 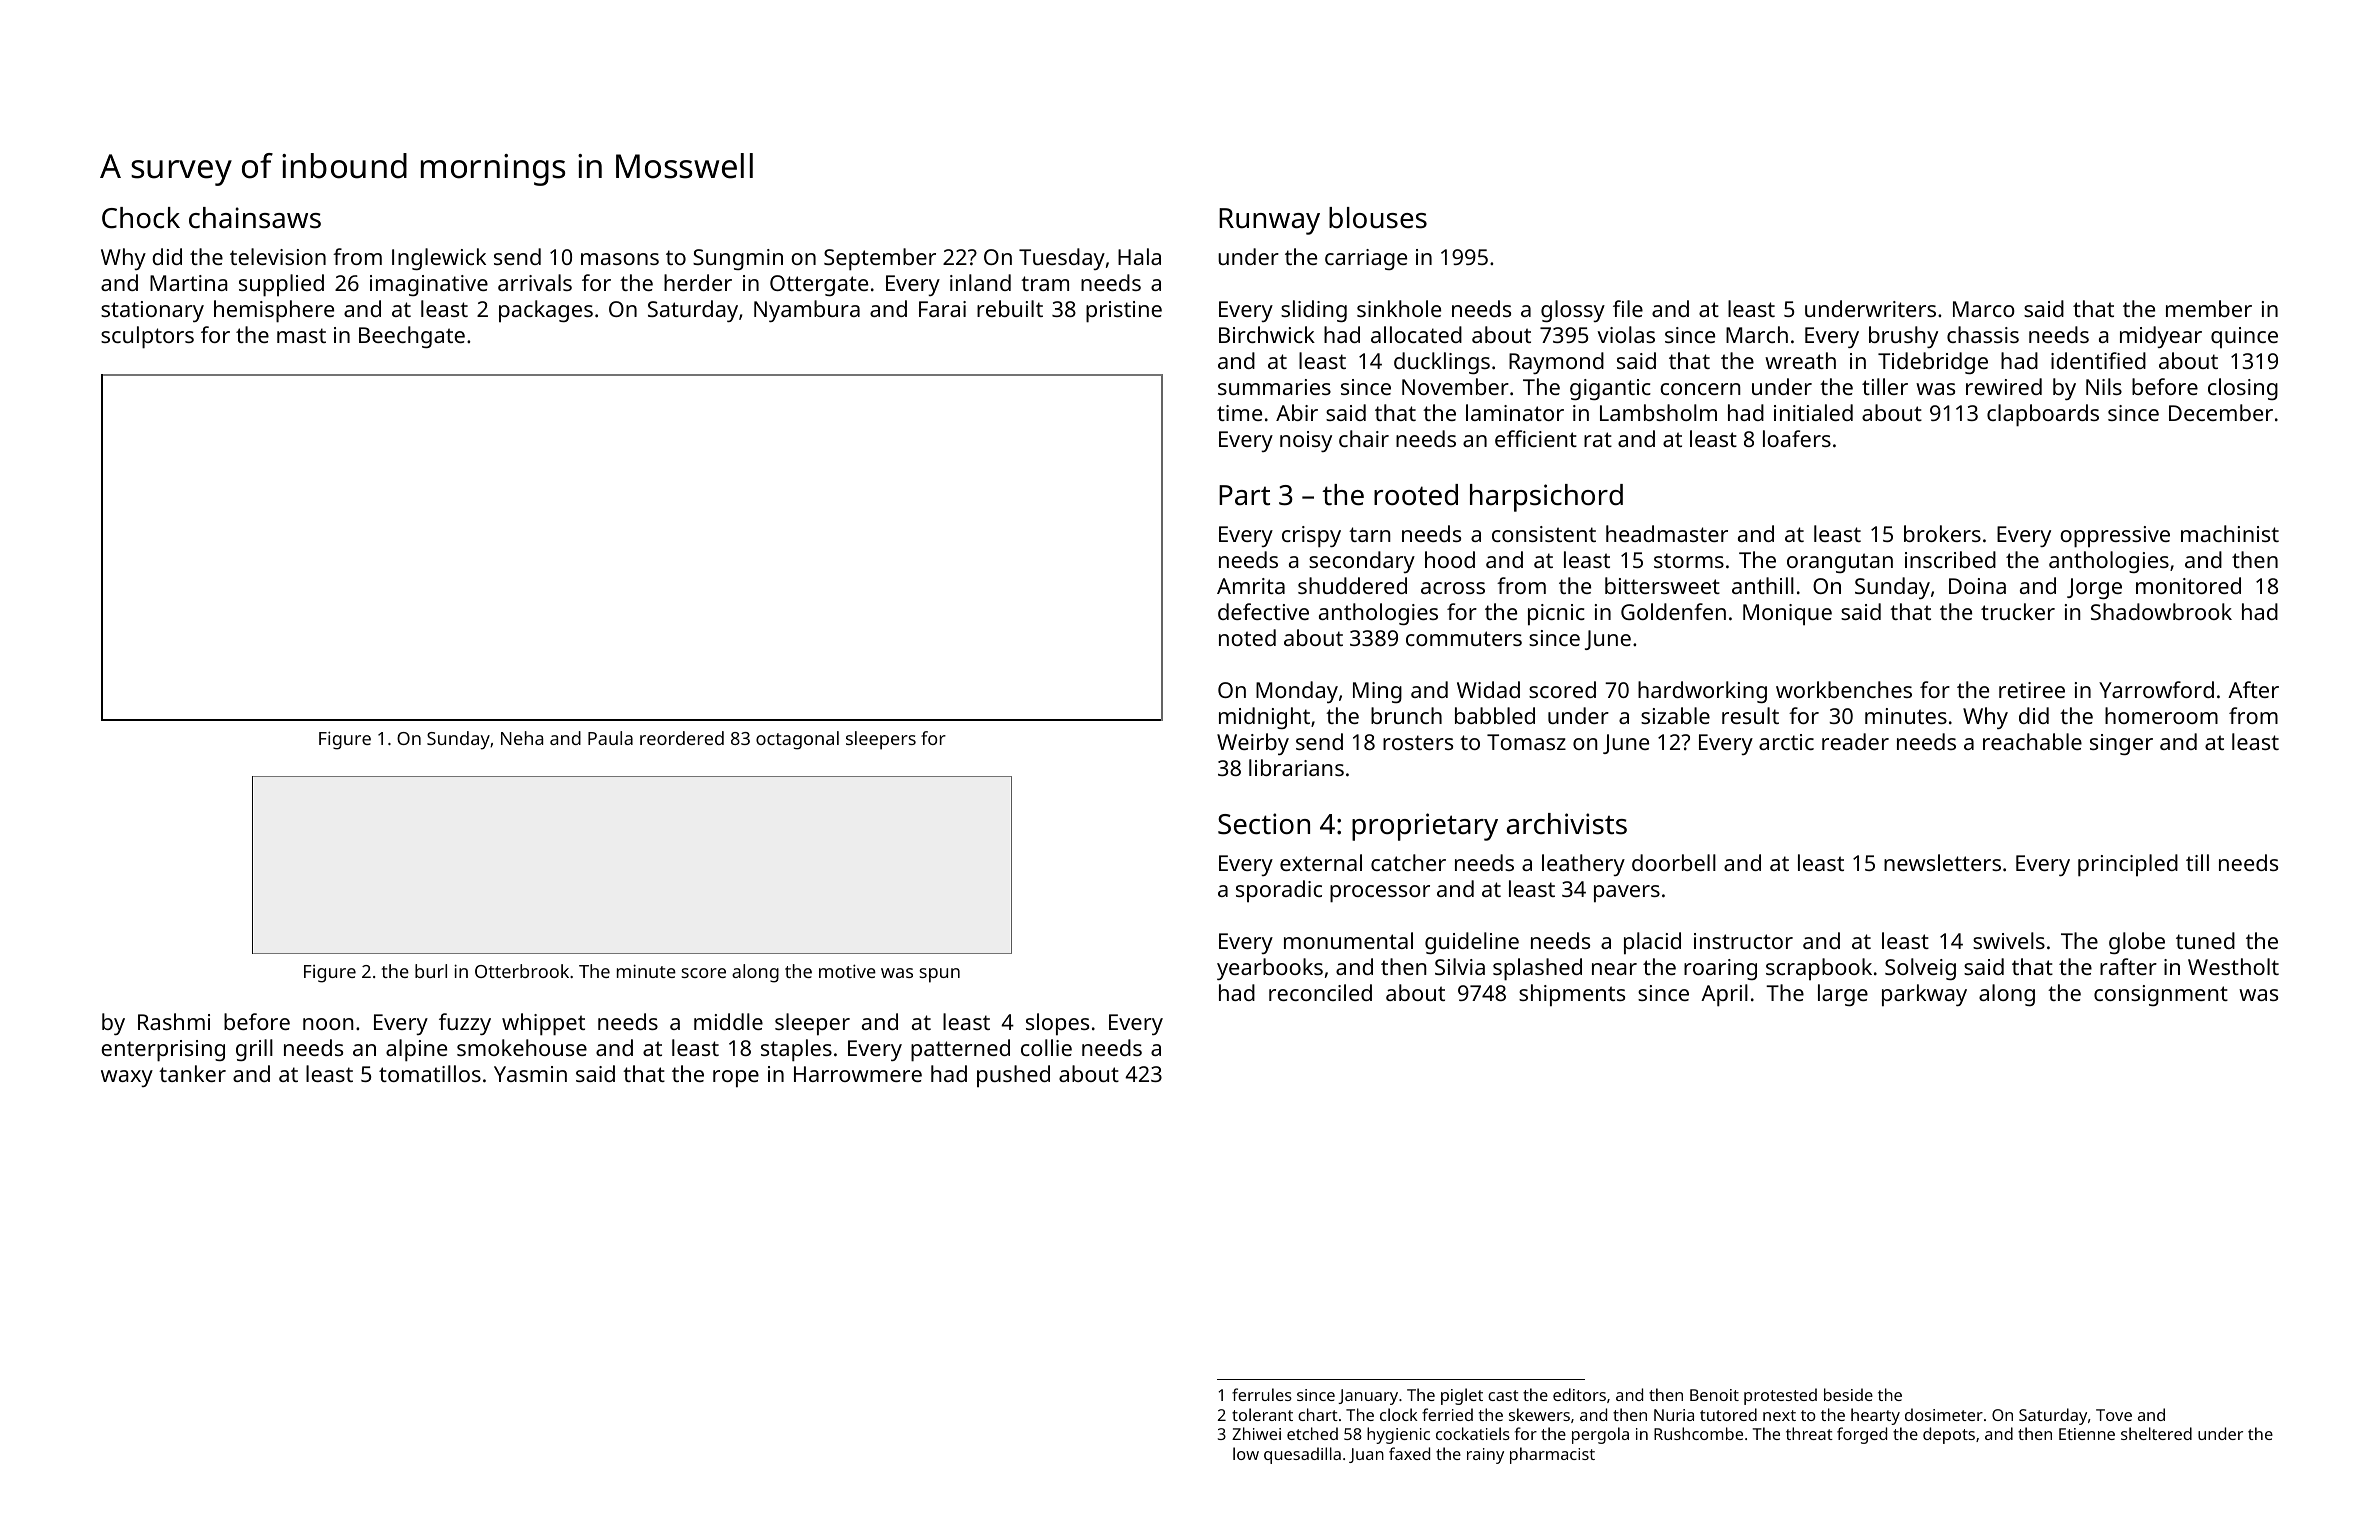 What do you see at coordinates (328, 1024) in the screenshot?
I see `noon` at bounding box center [328, 1024].
